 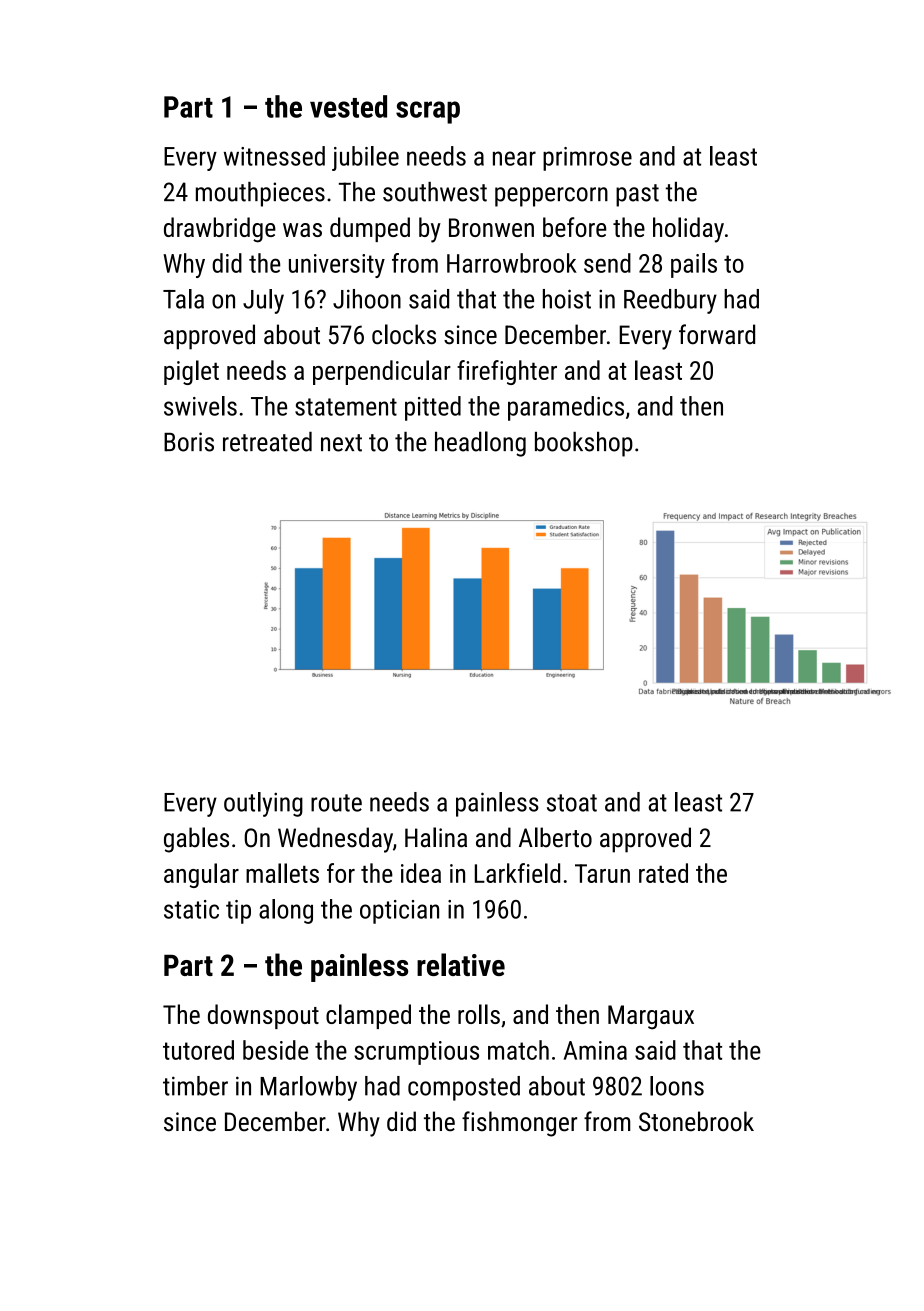 I want to click on composted, so click(x=464, y=1088).
